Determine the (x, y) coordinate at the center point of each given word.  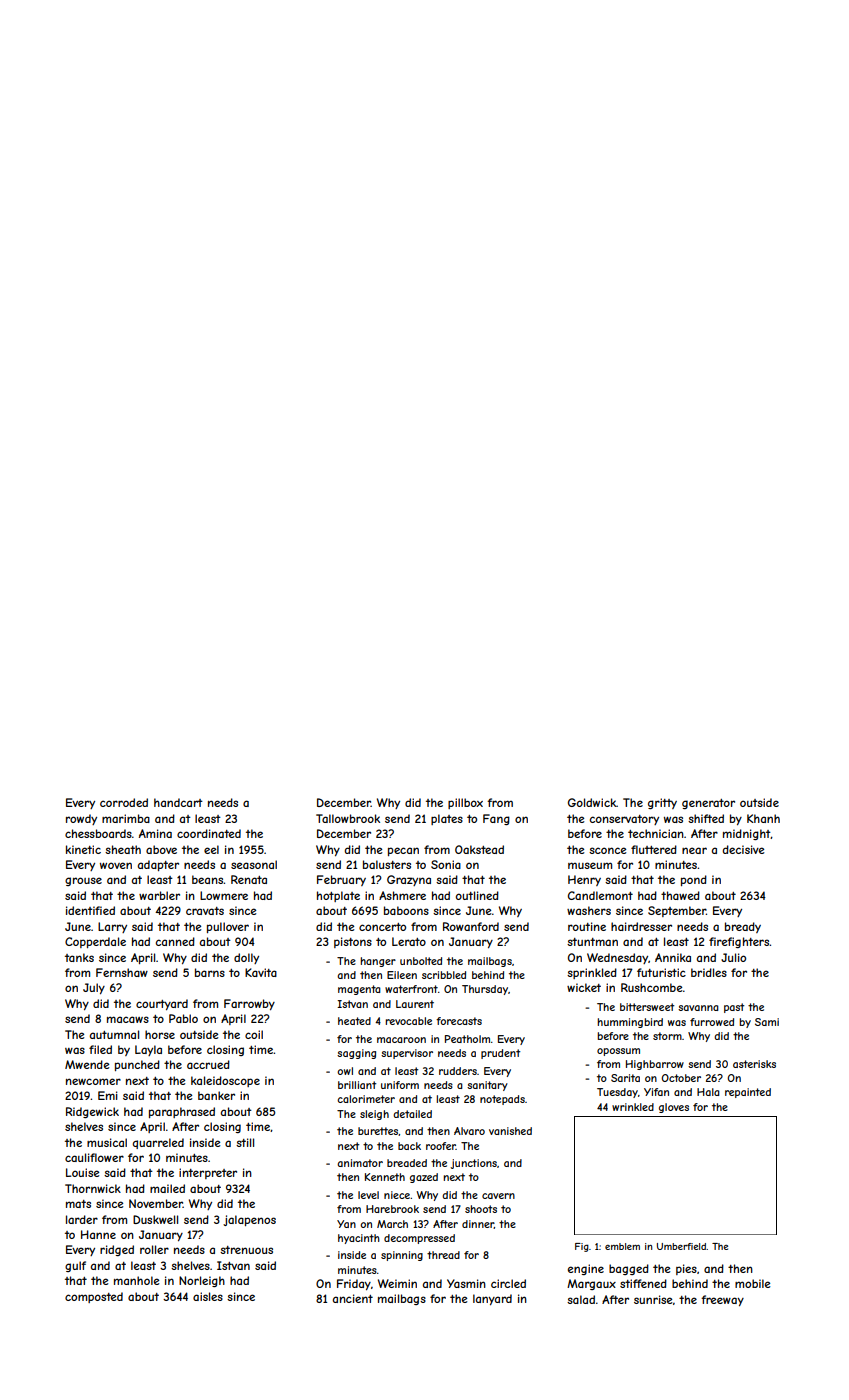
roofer (441, 1146)
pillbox (465, 803)
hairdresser (641, 926)
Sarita (625, 1078)
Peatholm (467, 1039)
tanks (79, 957)
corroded (124, 802)
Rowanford (471, 926)
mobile (752, 1283)
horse (160, 1034)
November (156, 1203)
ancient (353, 1298)
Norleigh (202, 1281)
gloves (674, 1108)
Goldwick (592, 802)
